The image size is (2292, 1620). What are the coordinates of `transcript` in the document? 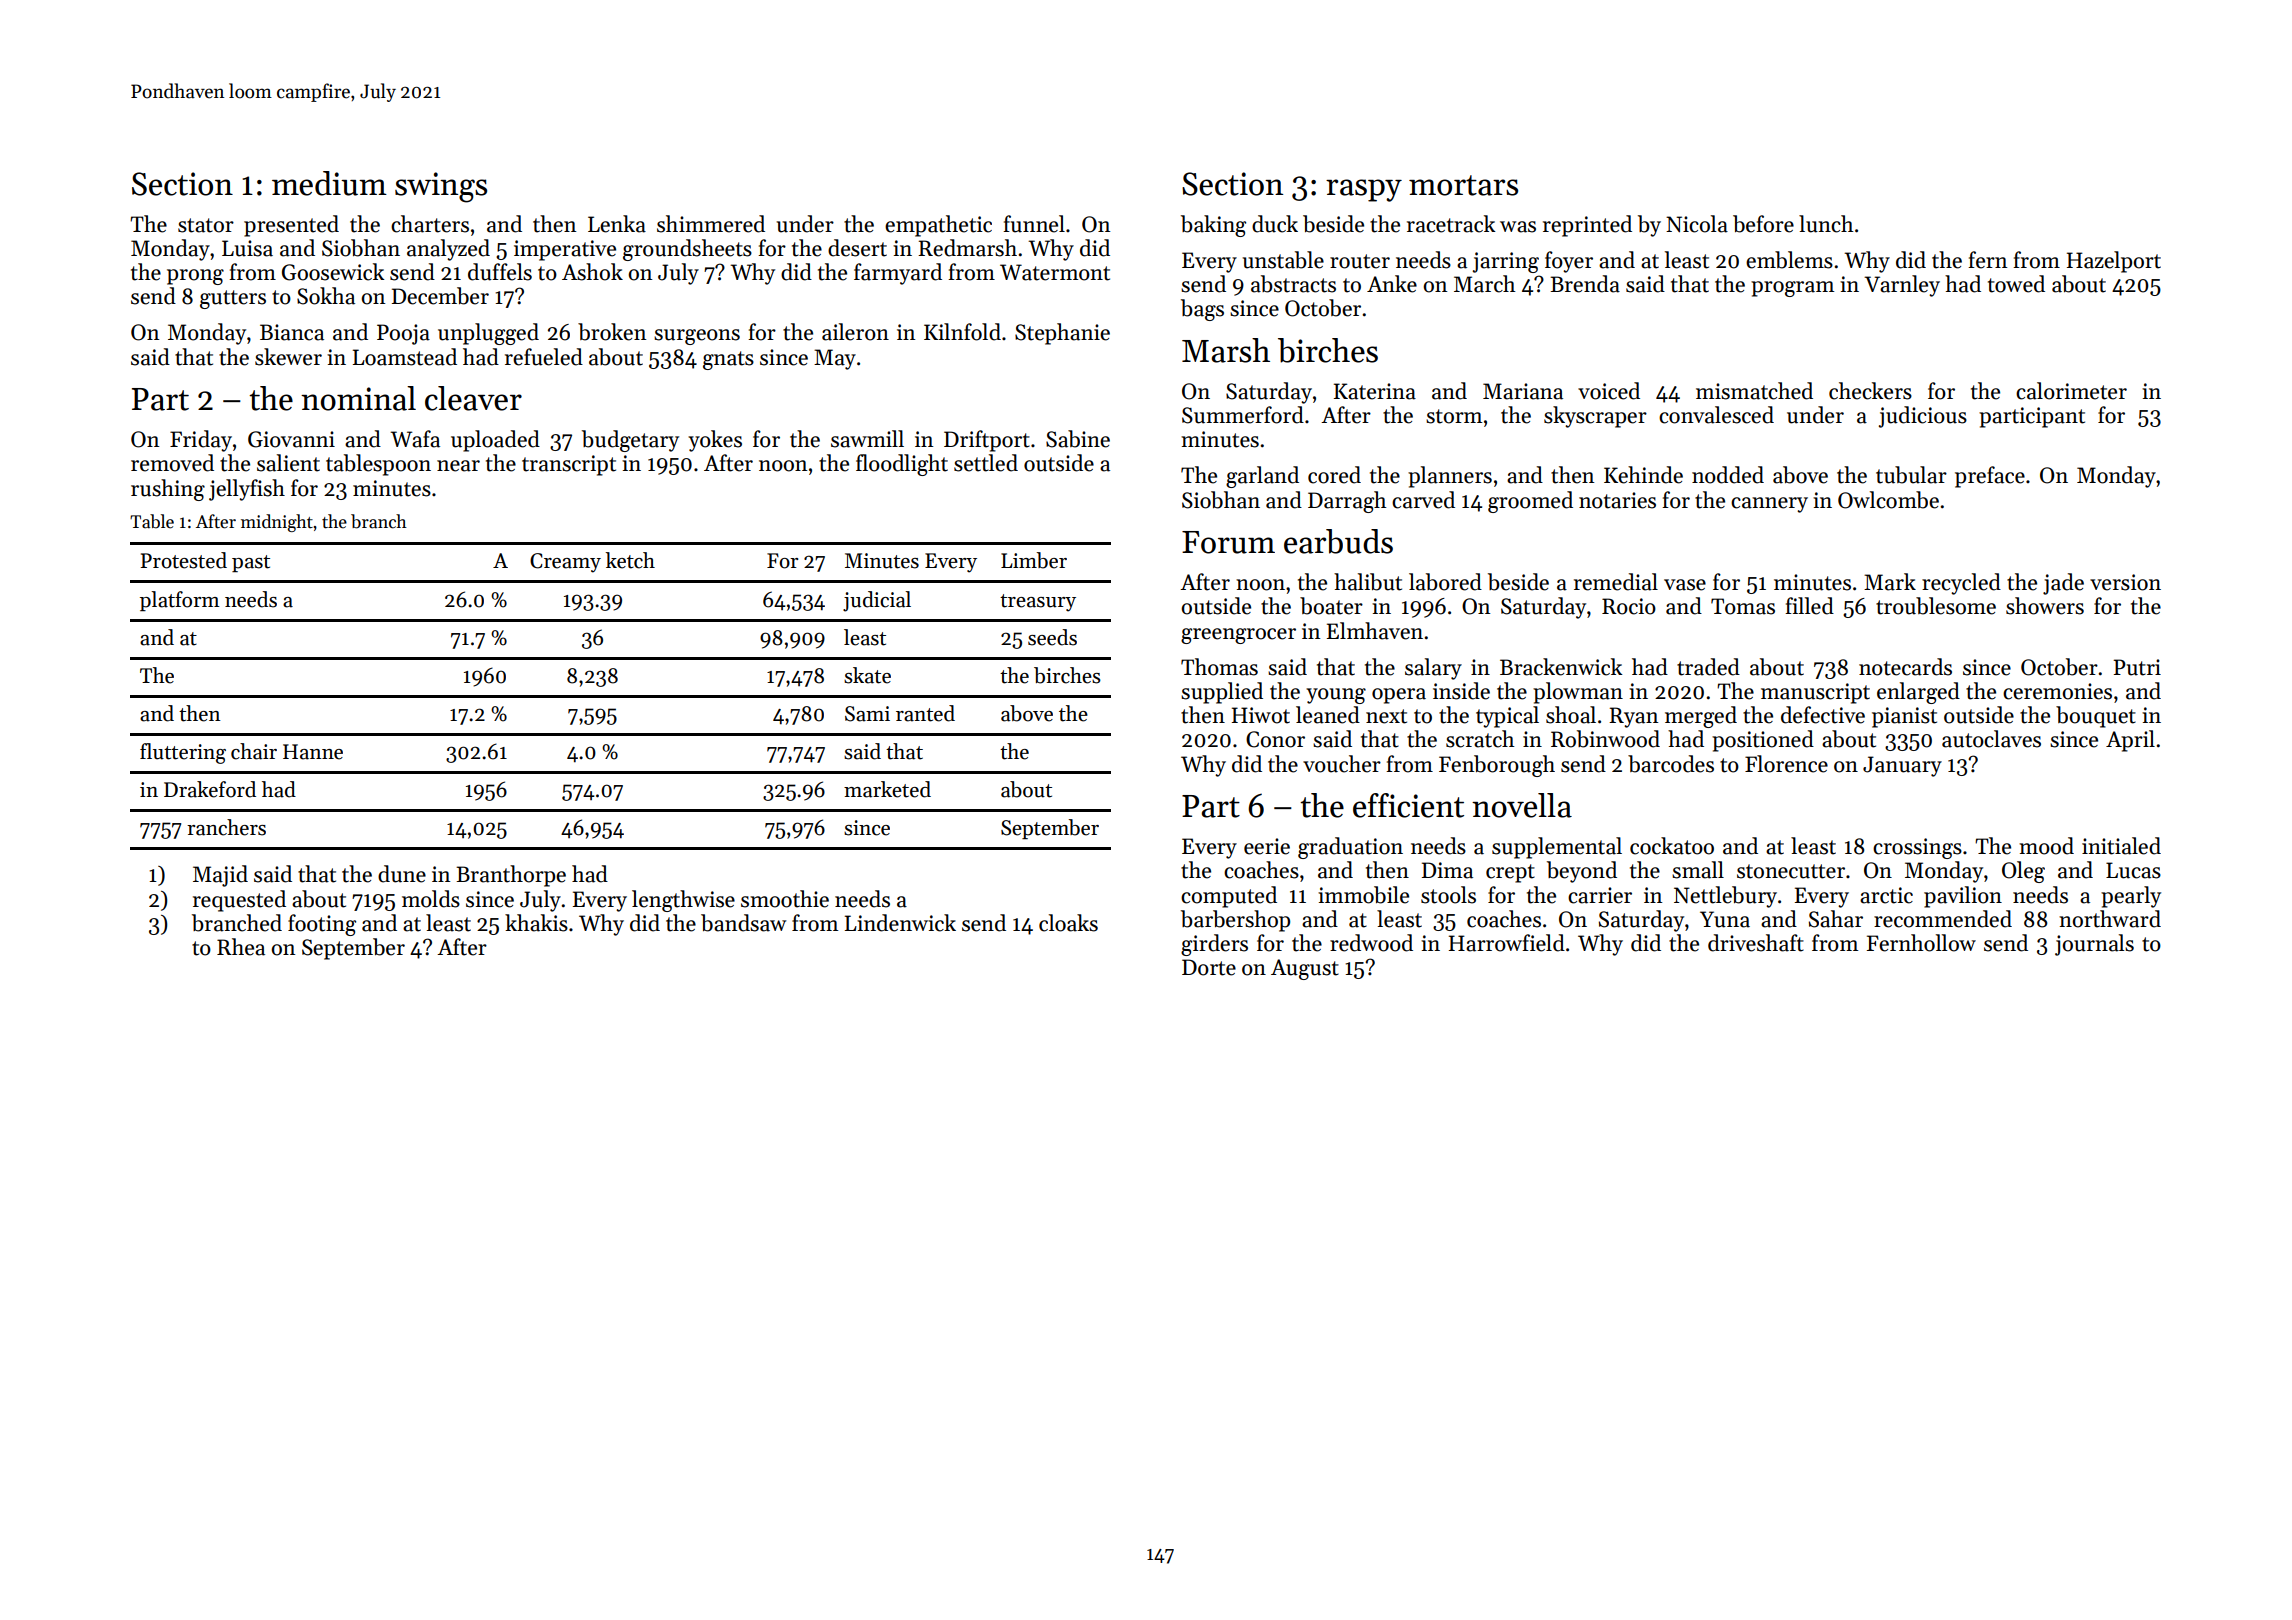 It's located at (569, 465).
